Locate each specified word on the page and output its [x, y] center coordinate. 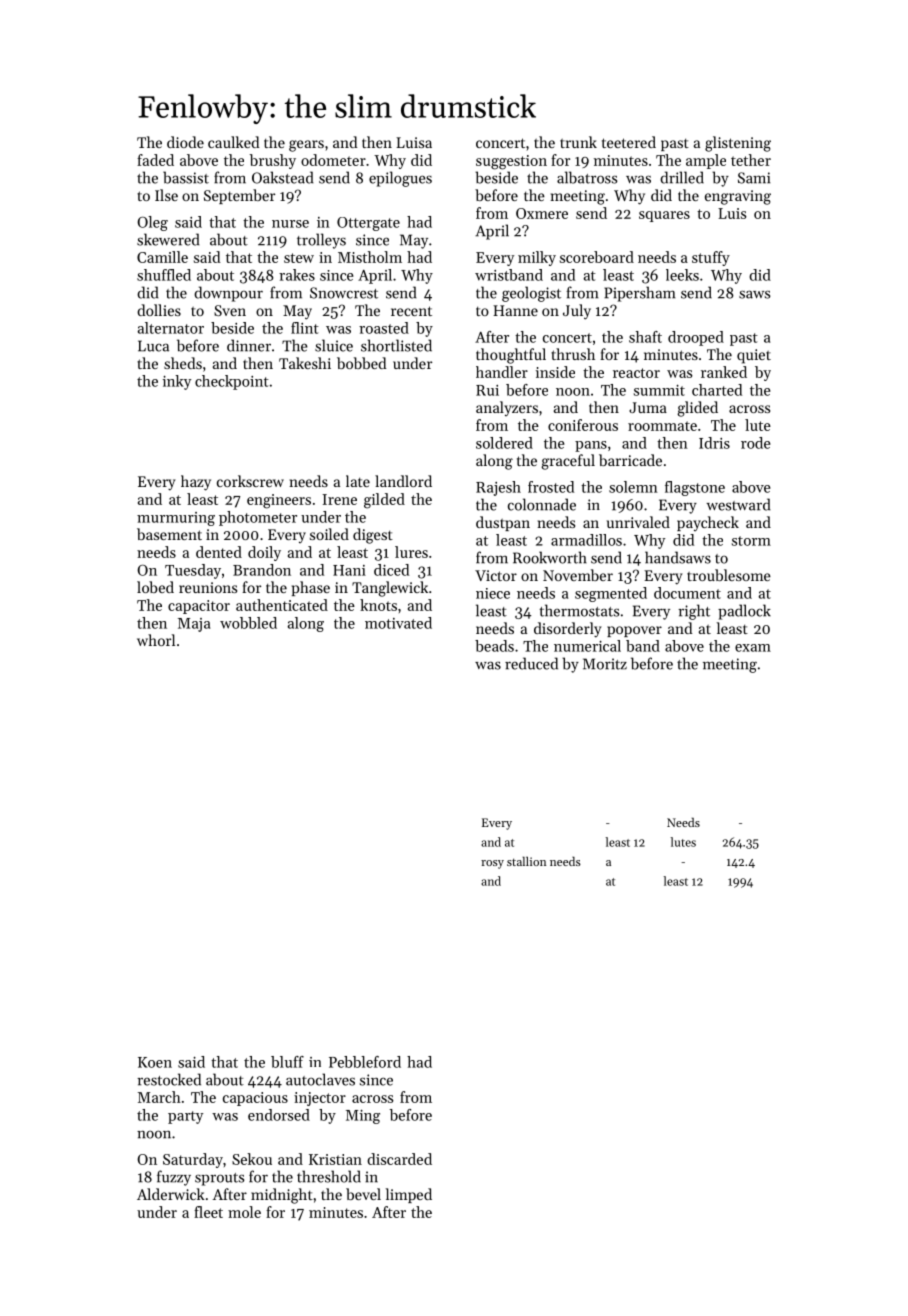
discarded [399, 1159]
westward [738, 504]
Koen [155, 1062]
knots [378, 605]
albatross [587, 177]
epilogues [400, 179]
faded [155, 160]
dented [219, 552]
